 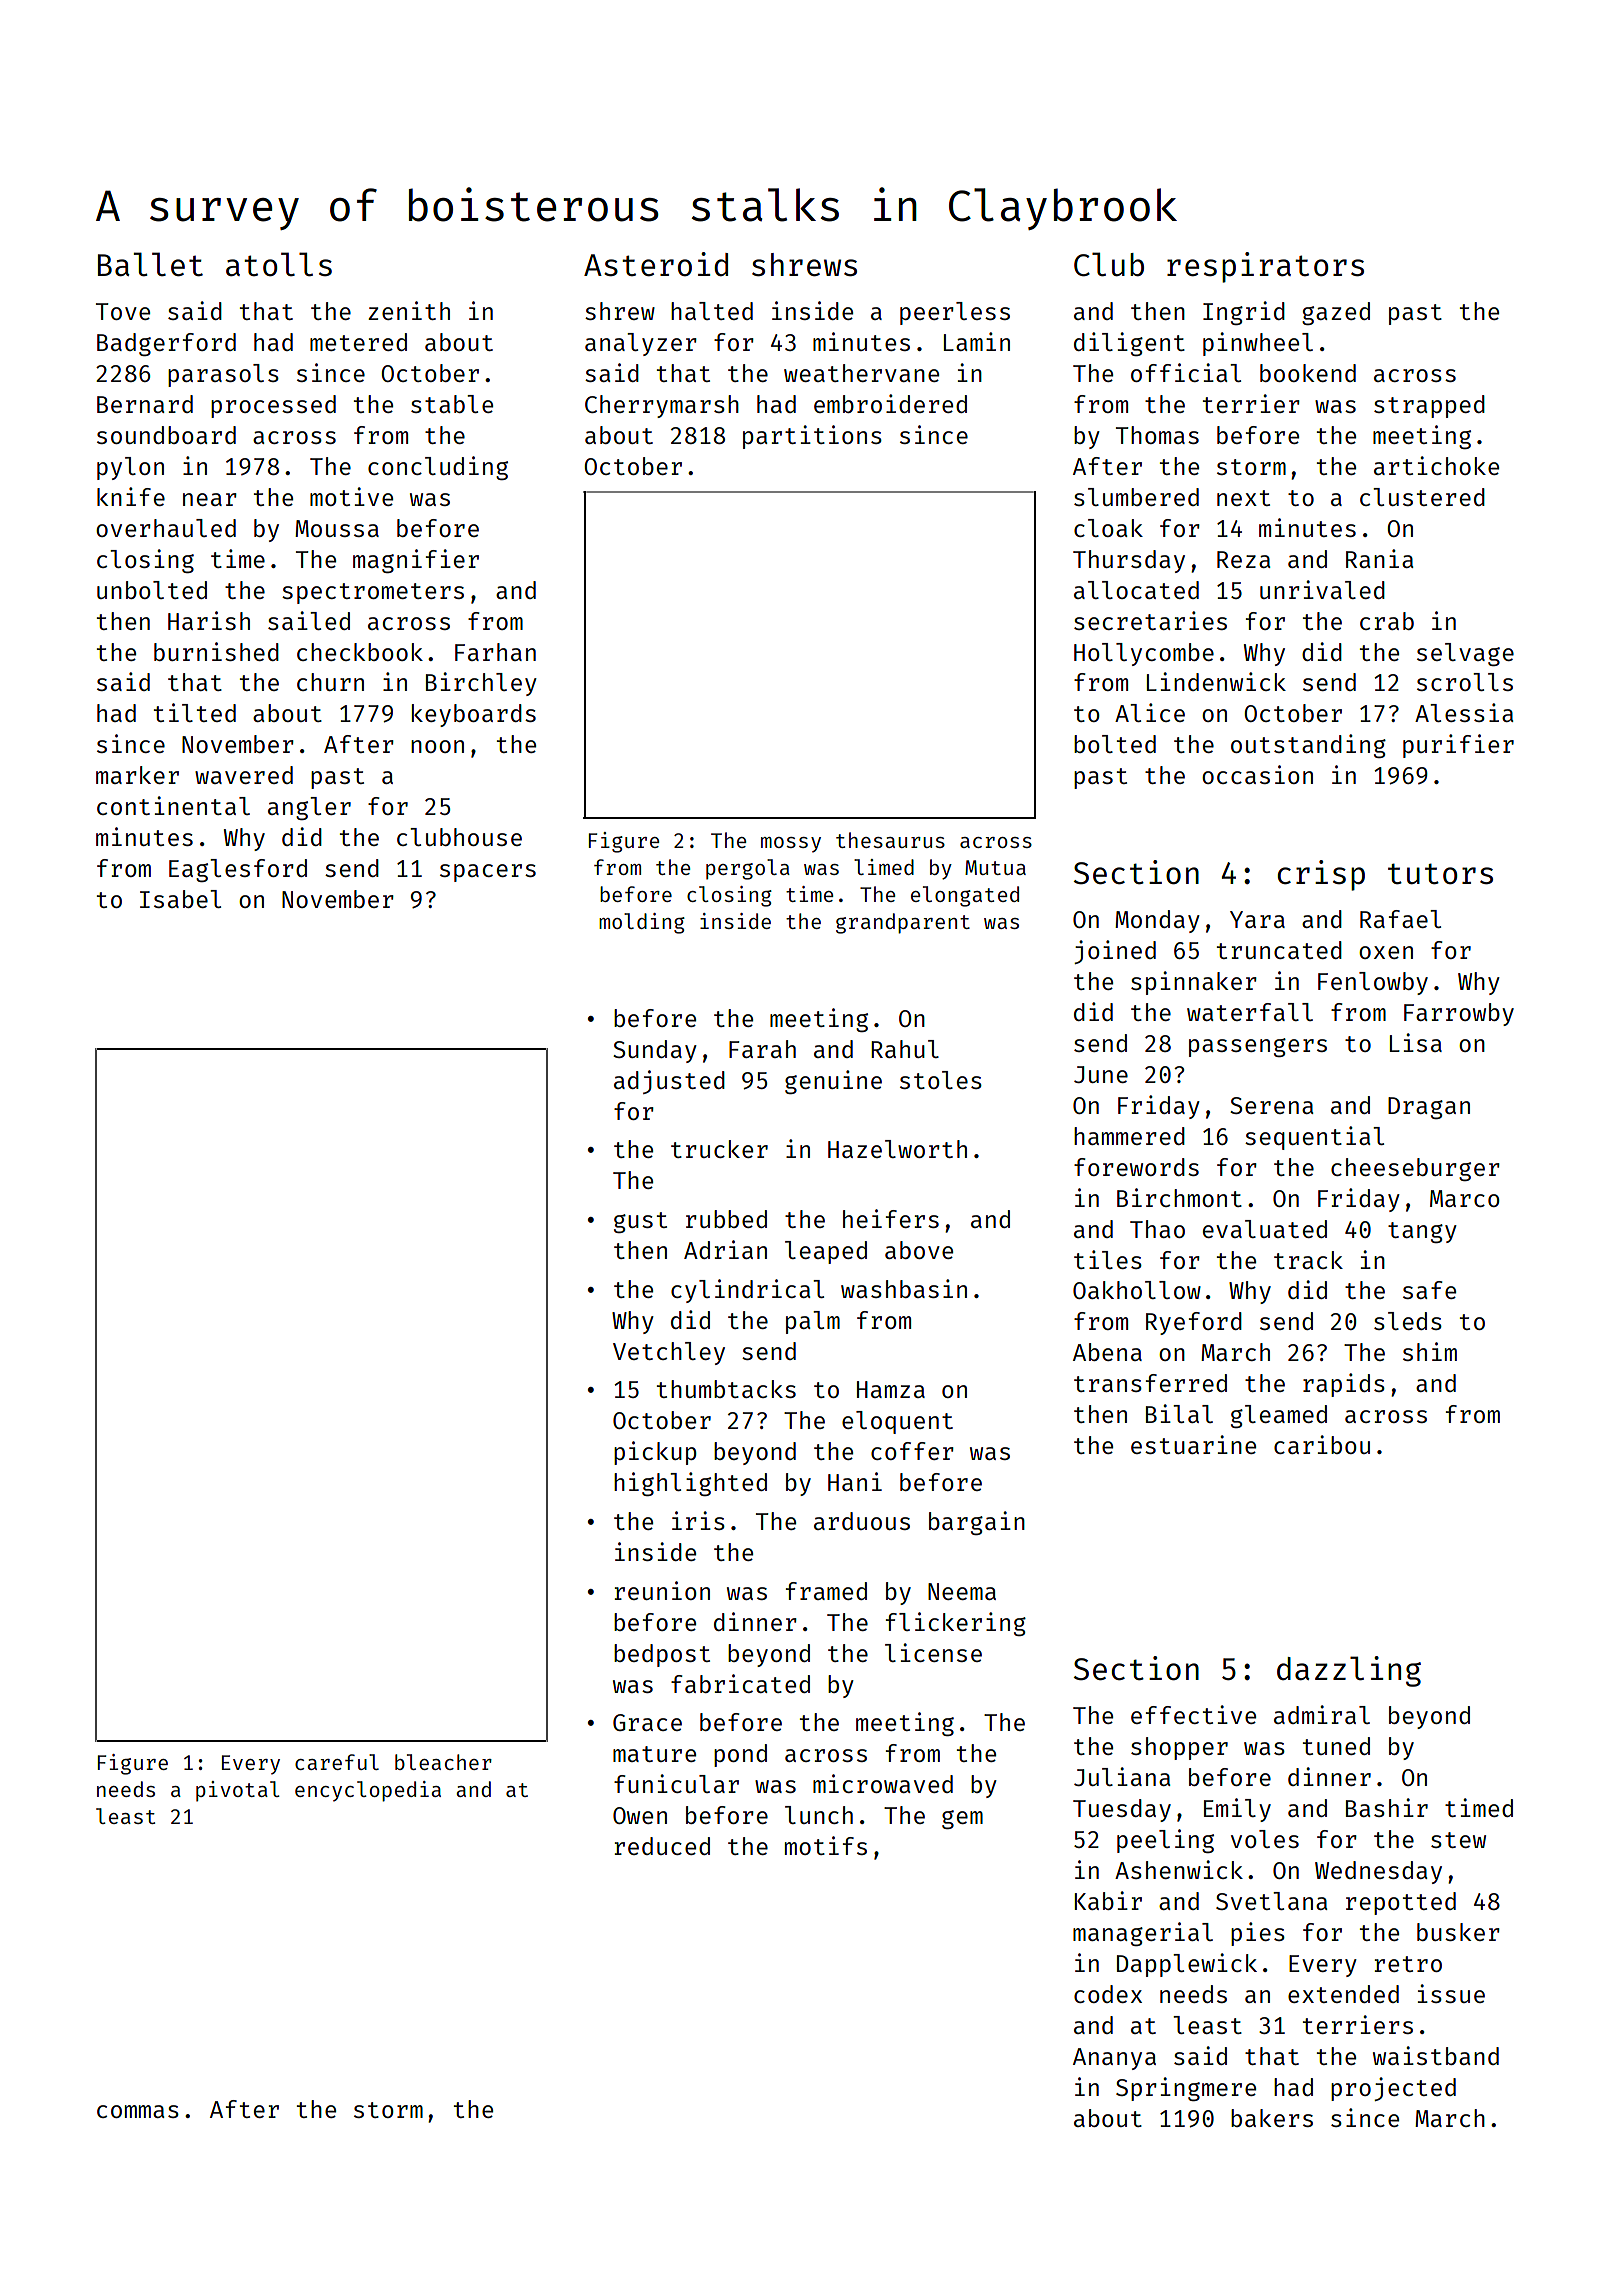 I want to click on transferred, so click(x=1150, y=1383).
